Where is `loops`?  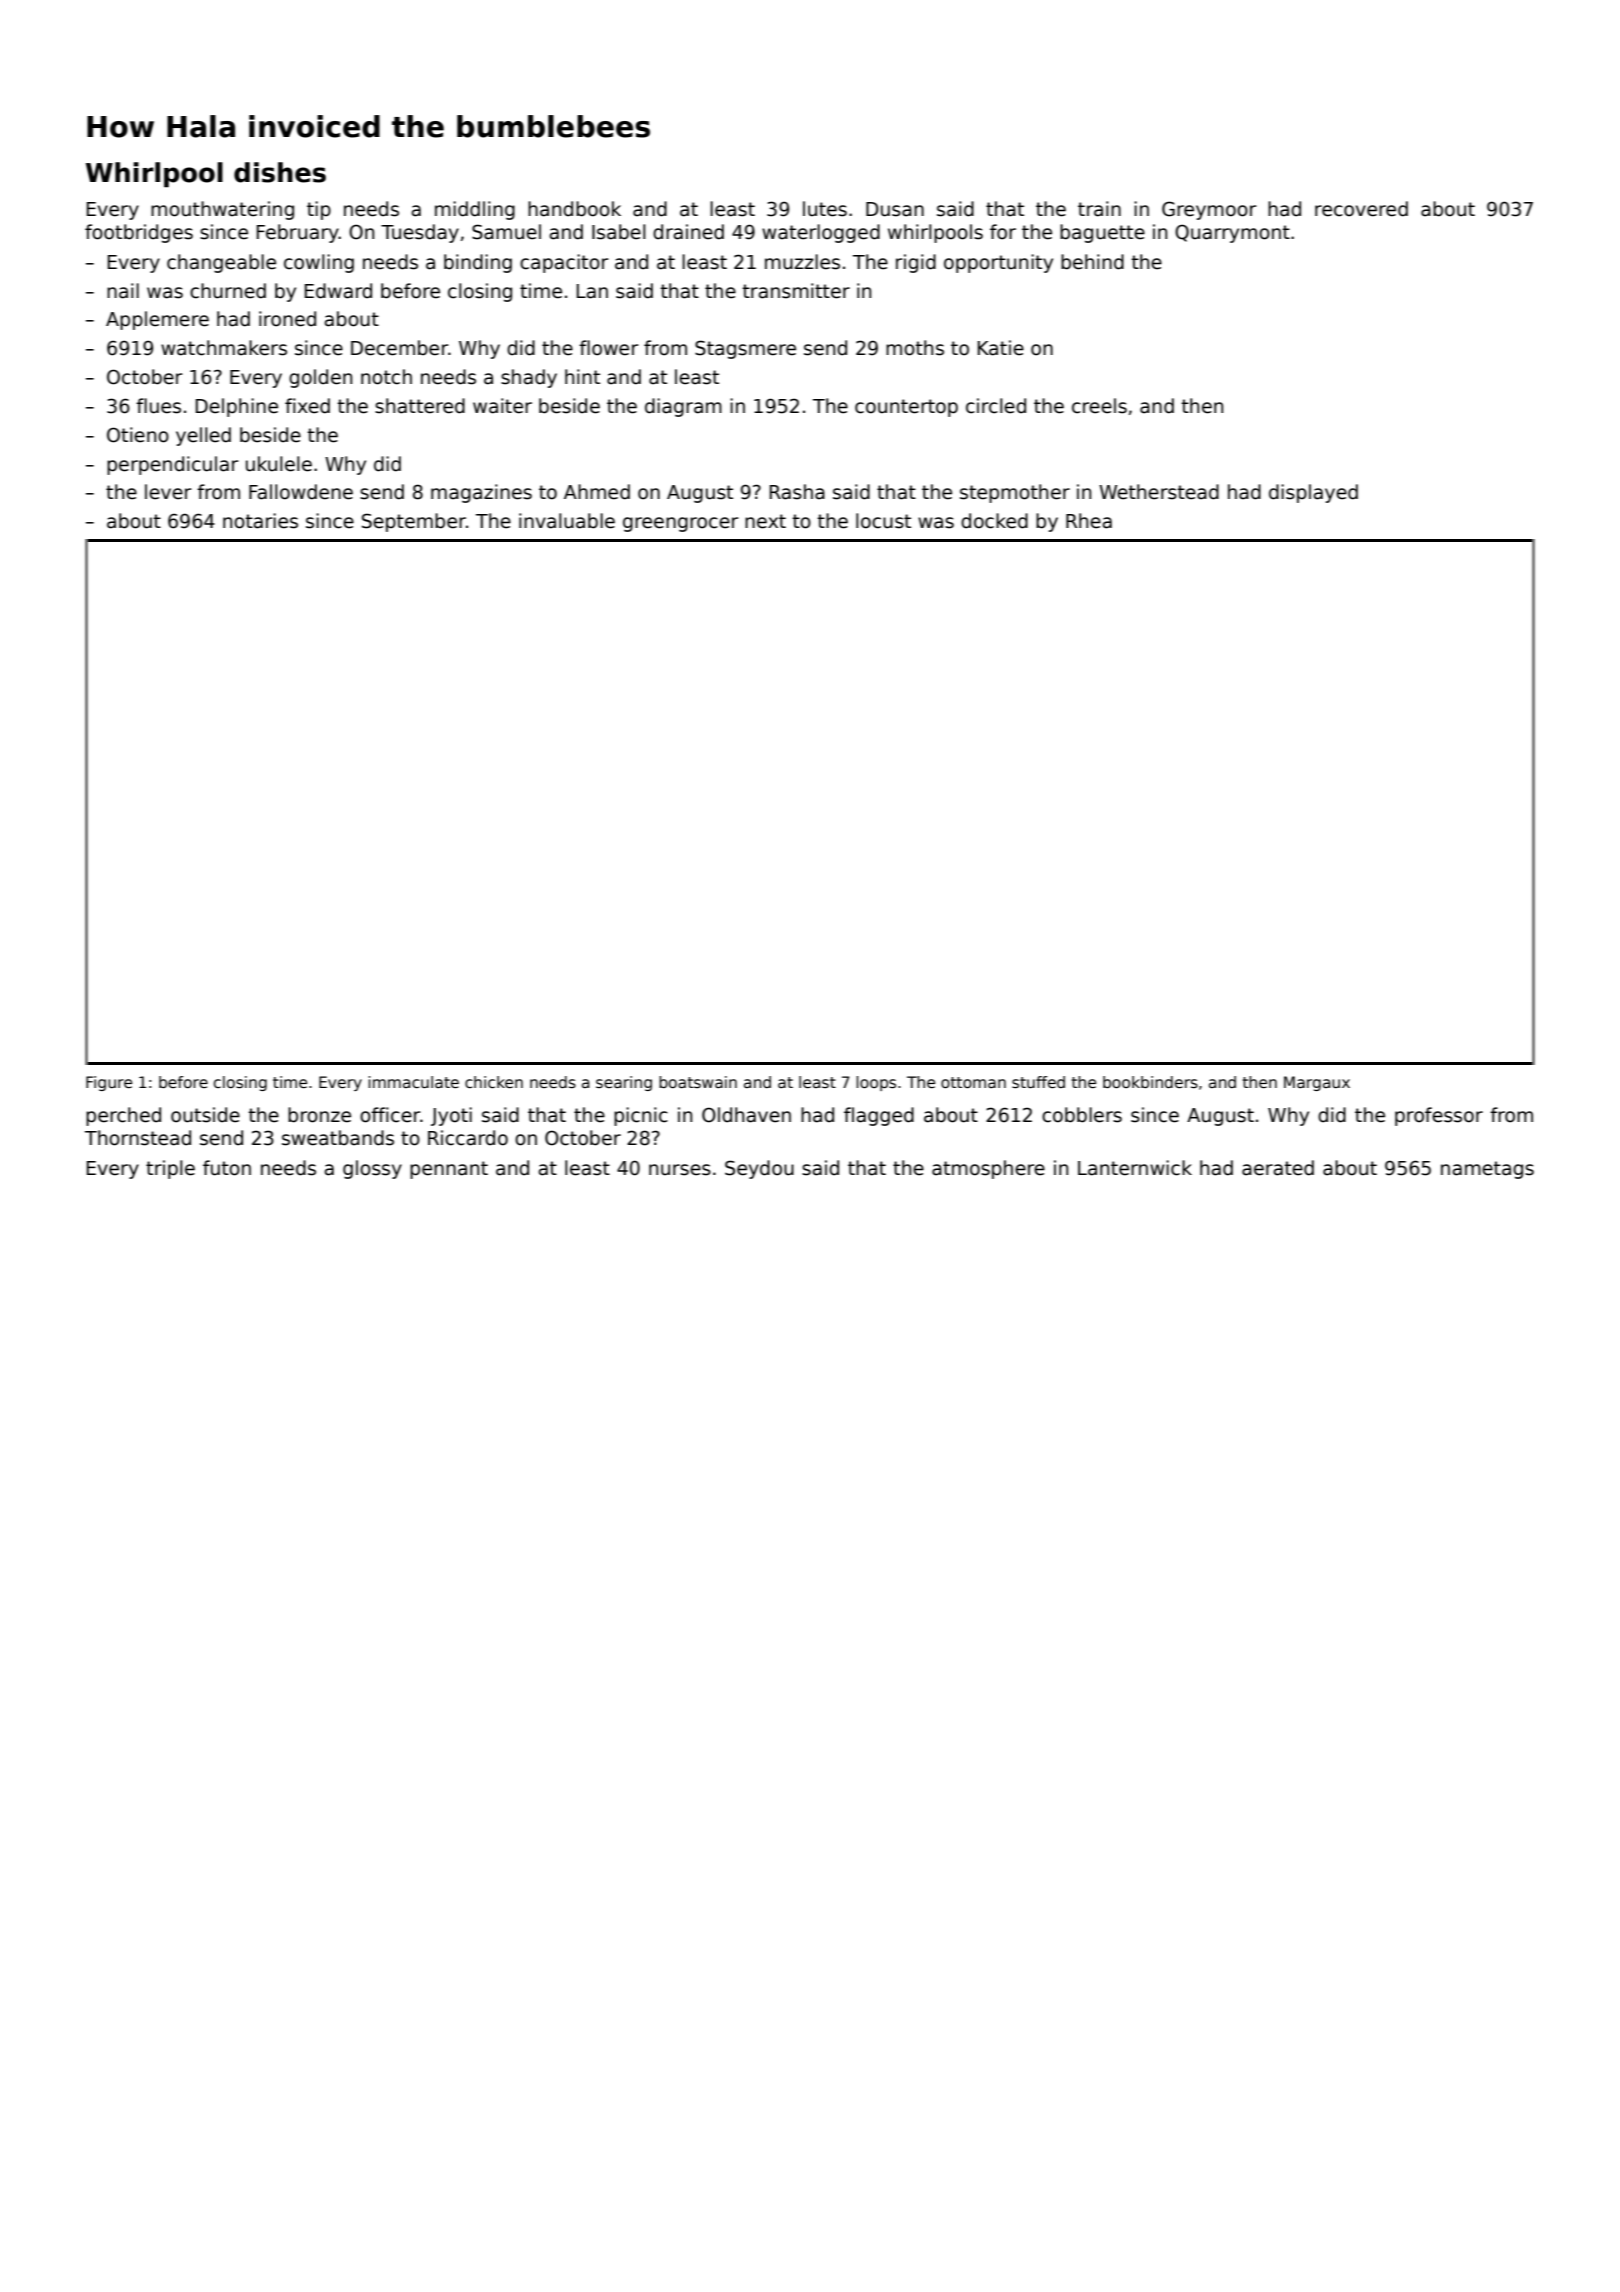
loops is located at coordinates (876, 1083).
